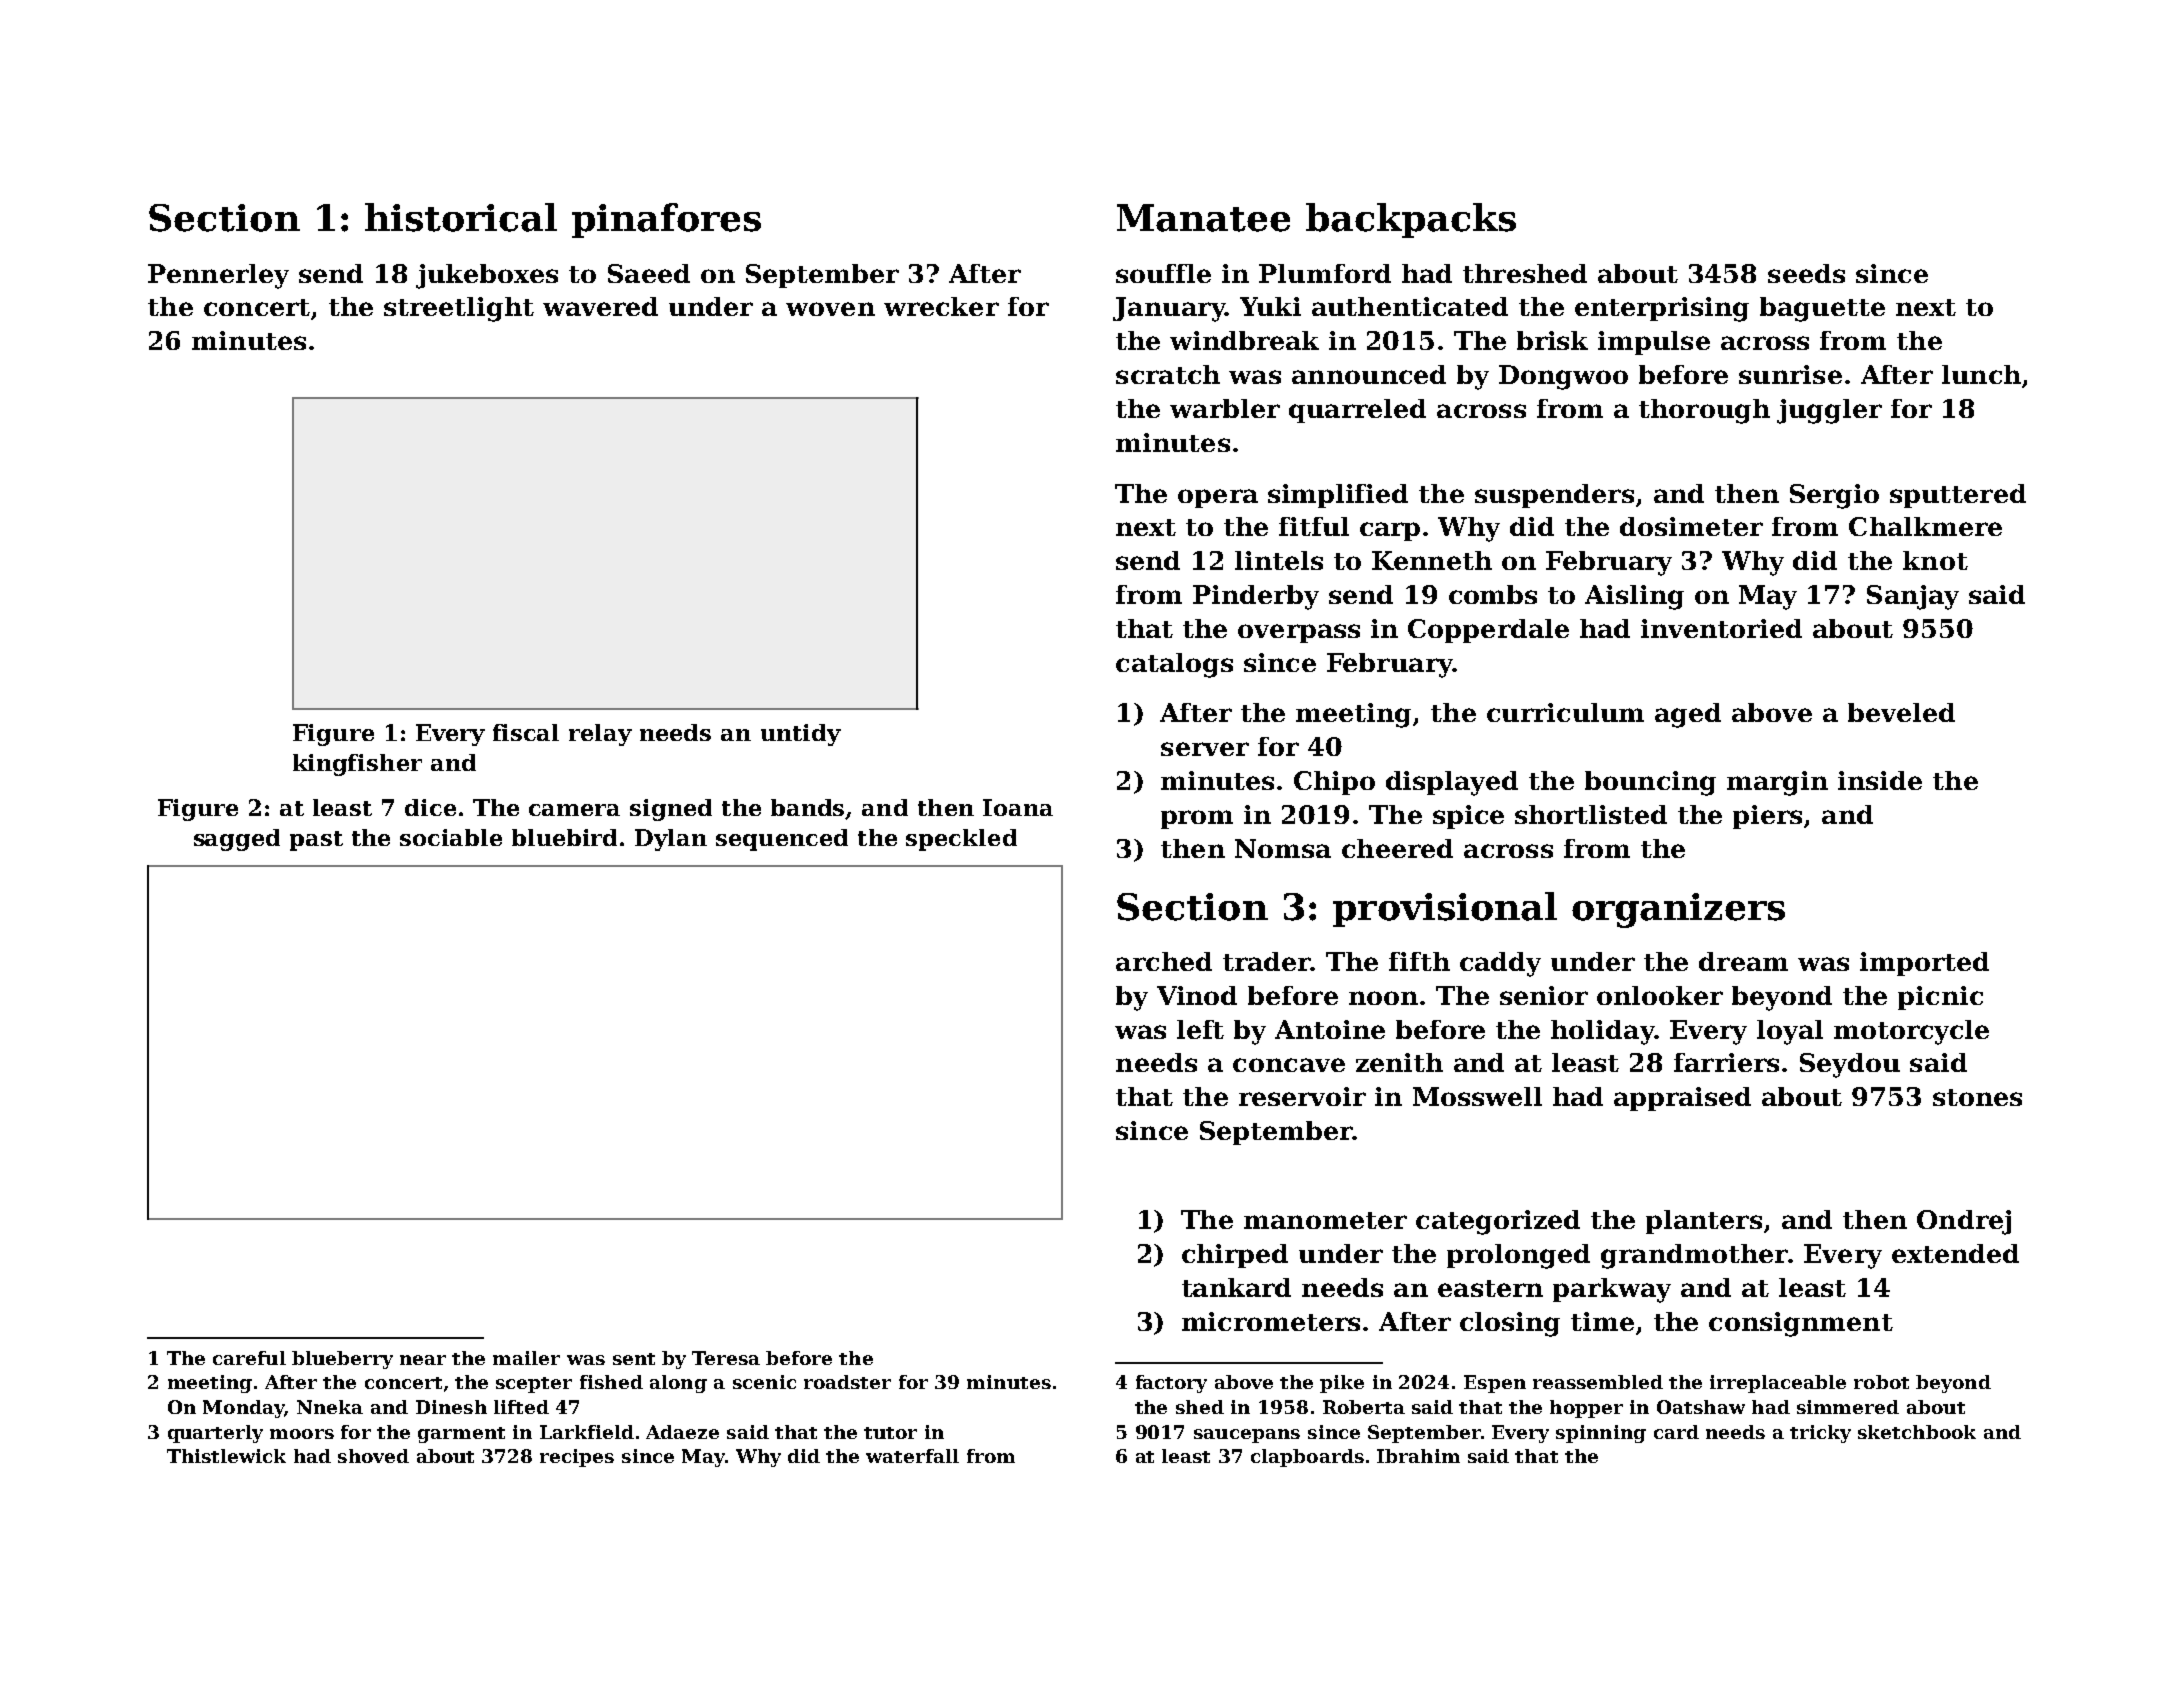  I want to click on spinning, so click(1601, 1434).
